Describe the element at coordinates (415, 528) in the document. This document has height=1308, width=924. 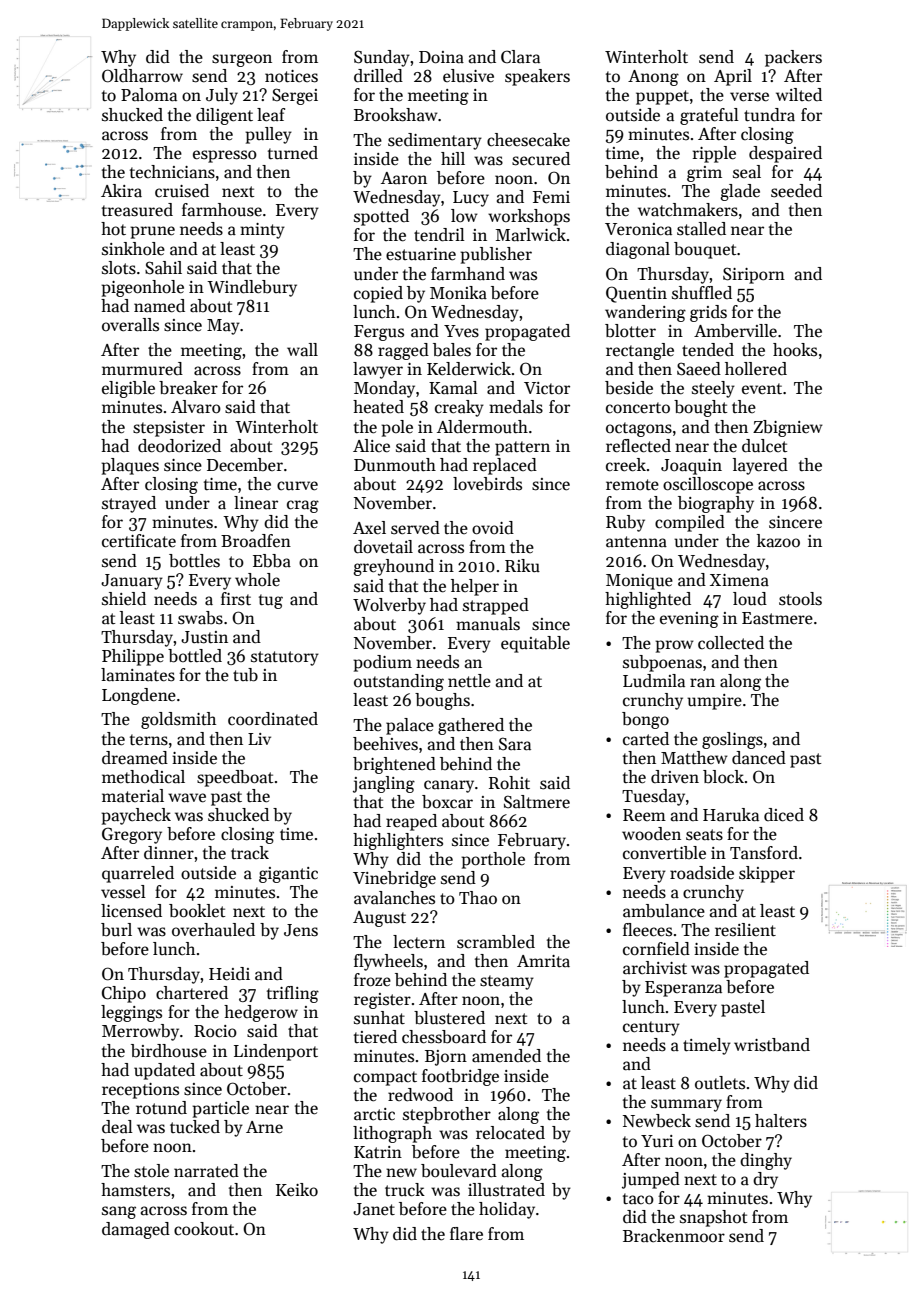
I see `served` at that location.
